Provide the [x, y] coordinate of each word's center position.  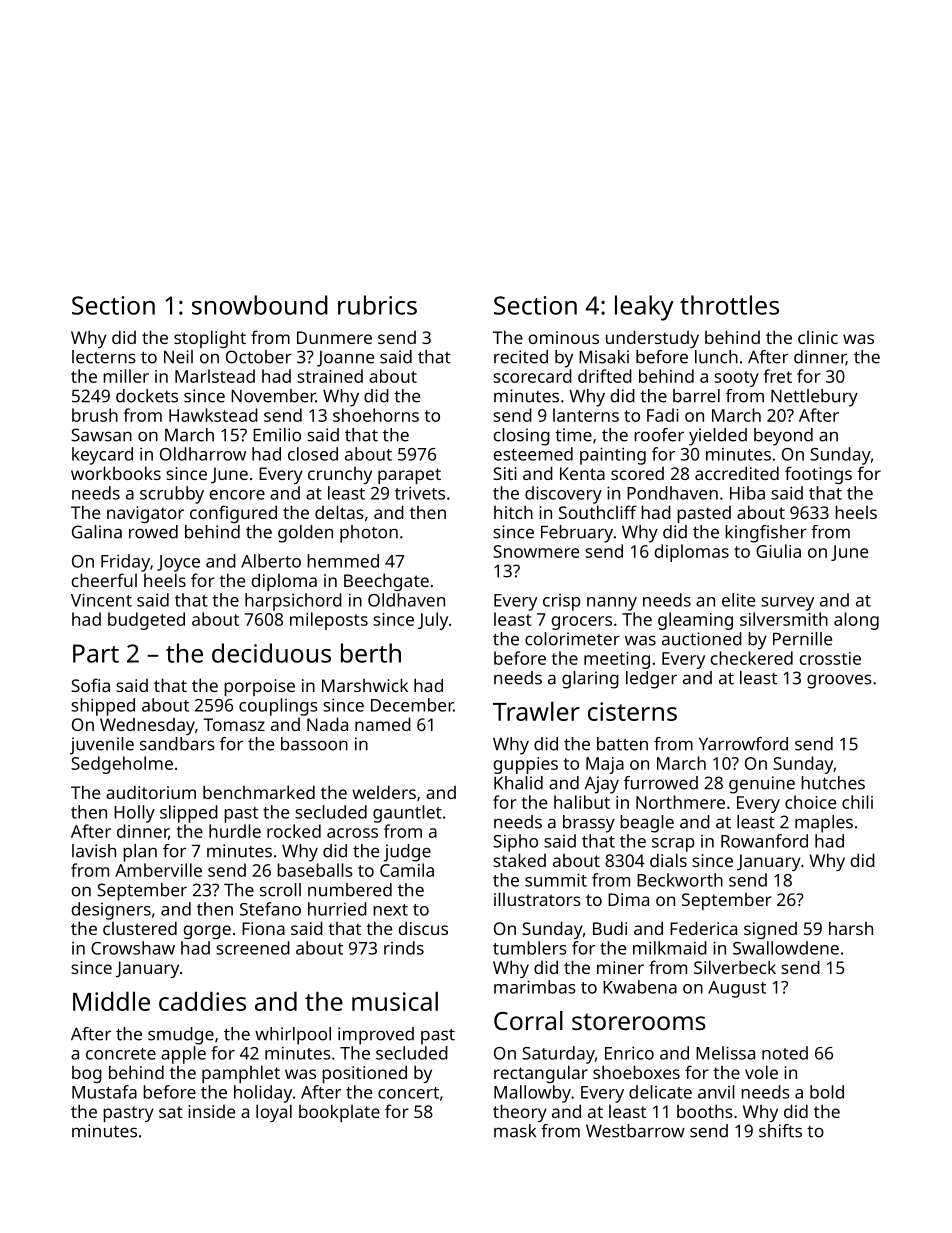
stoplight [210, 339]
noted [785, 1053]
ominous [563, 337]
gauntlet [407, 814]
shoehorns [376, 415]
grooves [839, 681]
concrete [121, 1054]
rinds [404, 948]
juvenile [102, 746]
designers [111, 911]
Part [96, 653]
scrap [673, 845]
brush [95, 415]
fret [777, 376]
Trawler [536, 711]
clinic [818, 337]
